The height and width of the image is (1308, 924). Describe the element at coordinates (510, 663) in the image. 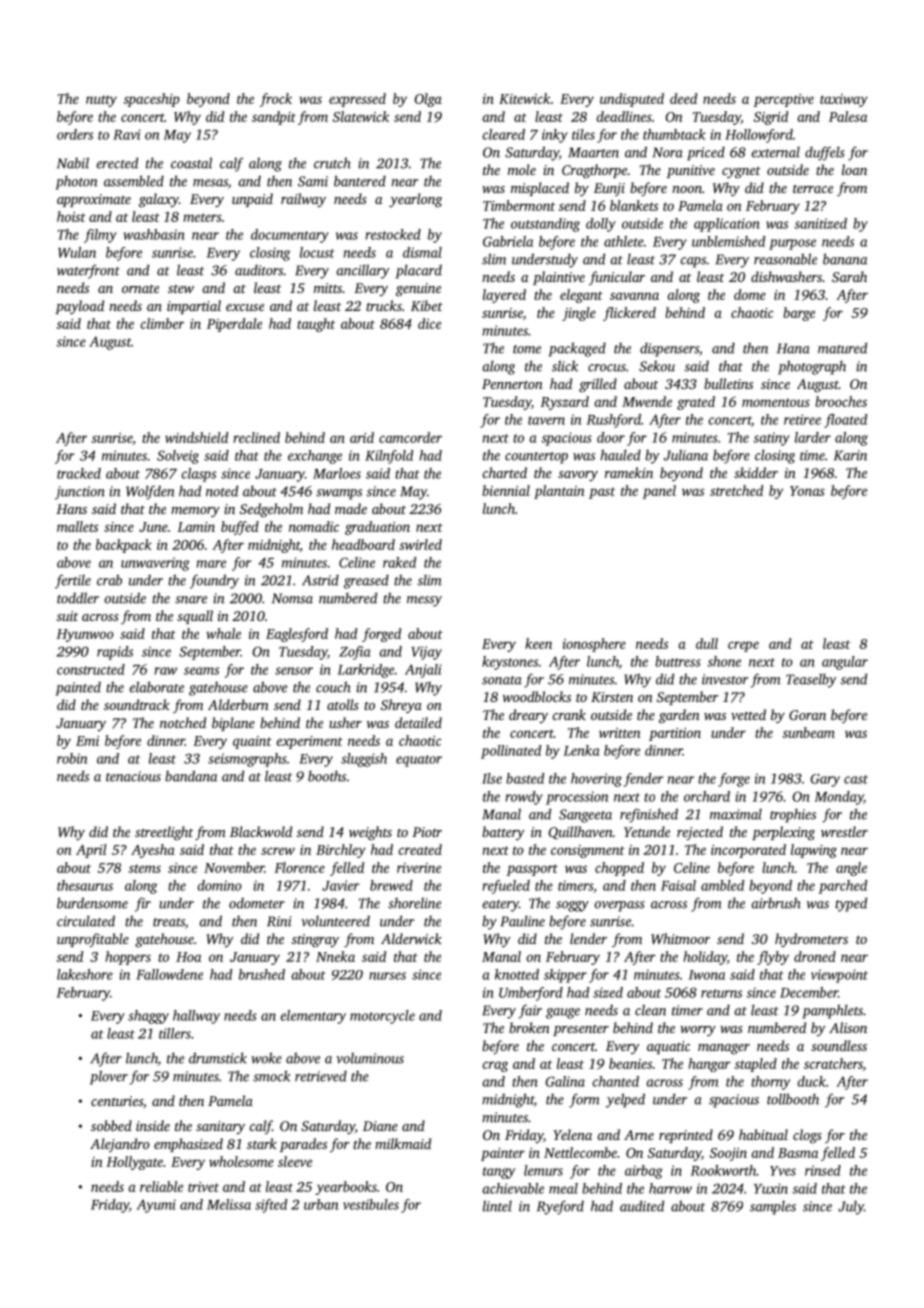

I see `keystones` at that location.
